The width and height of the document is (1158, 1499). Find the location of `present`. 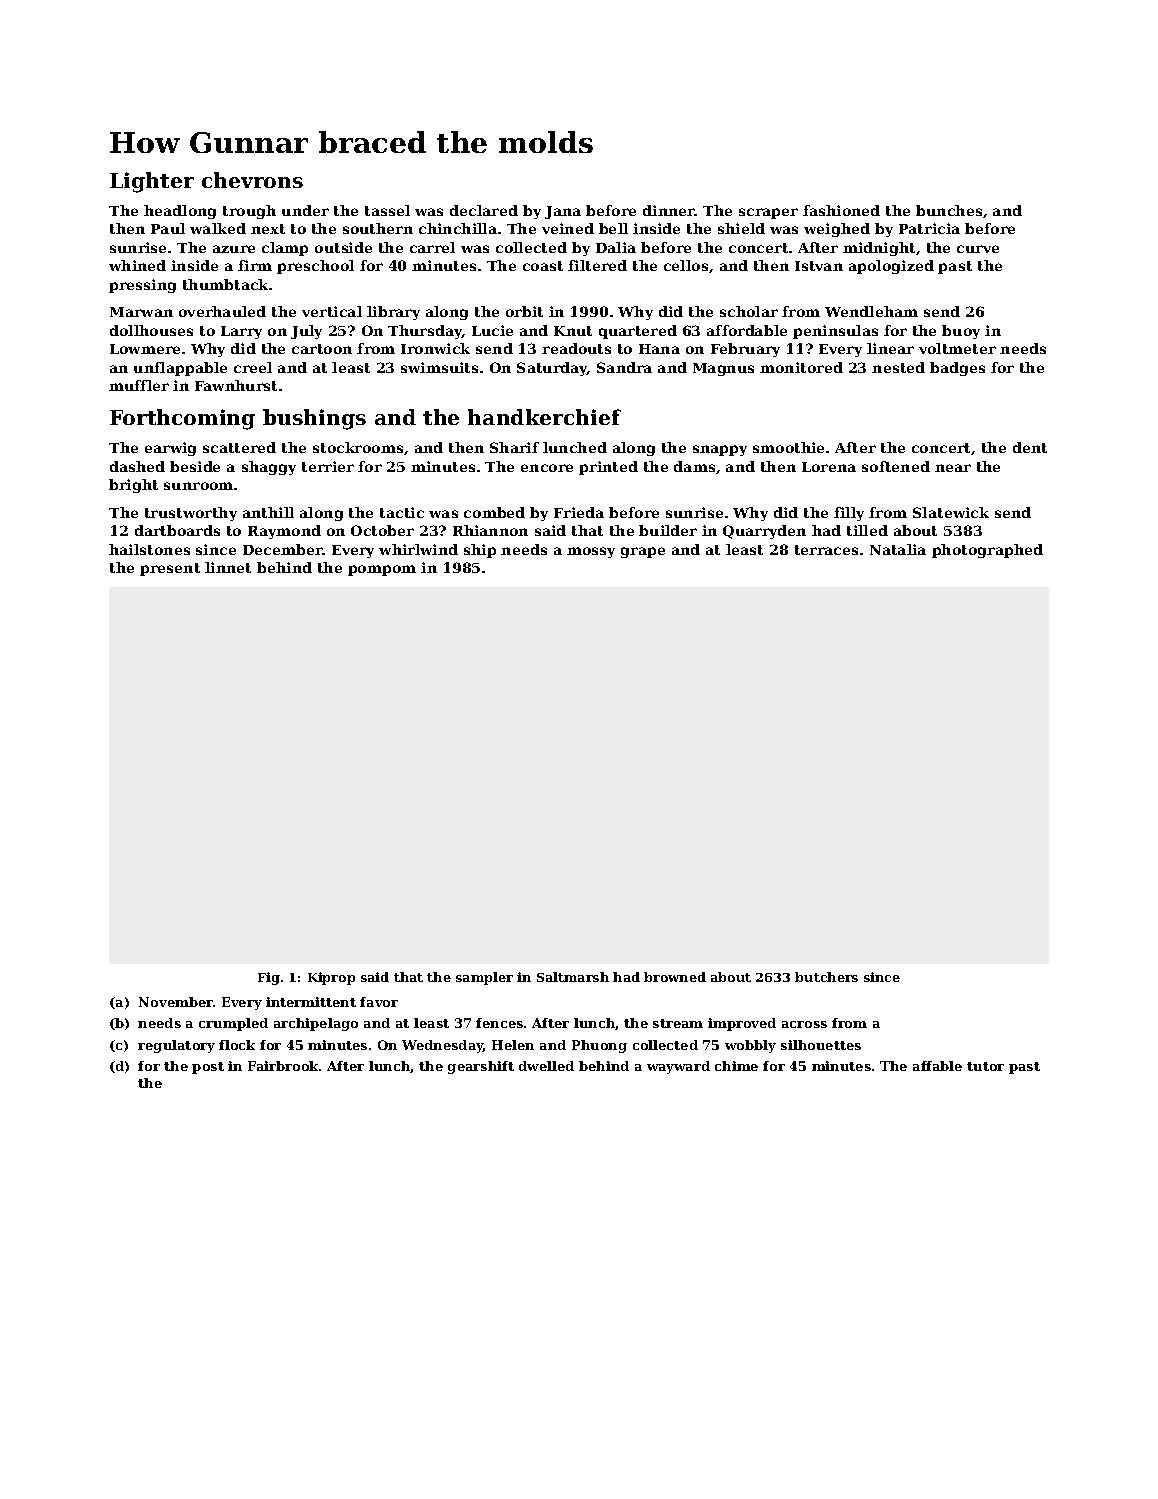

present is located at coordinates (170, 569).
